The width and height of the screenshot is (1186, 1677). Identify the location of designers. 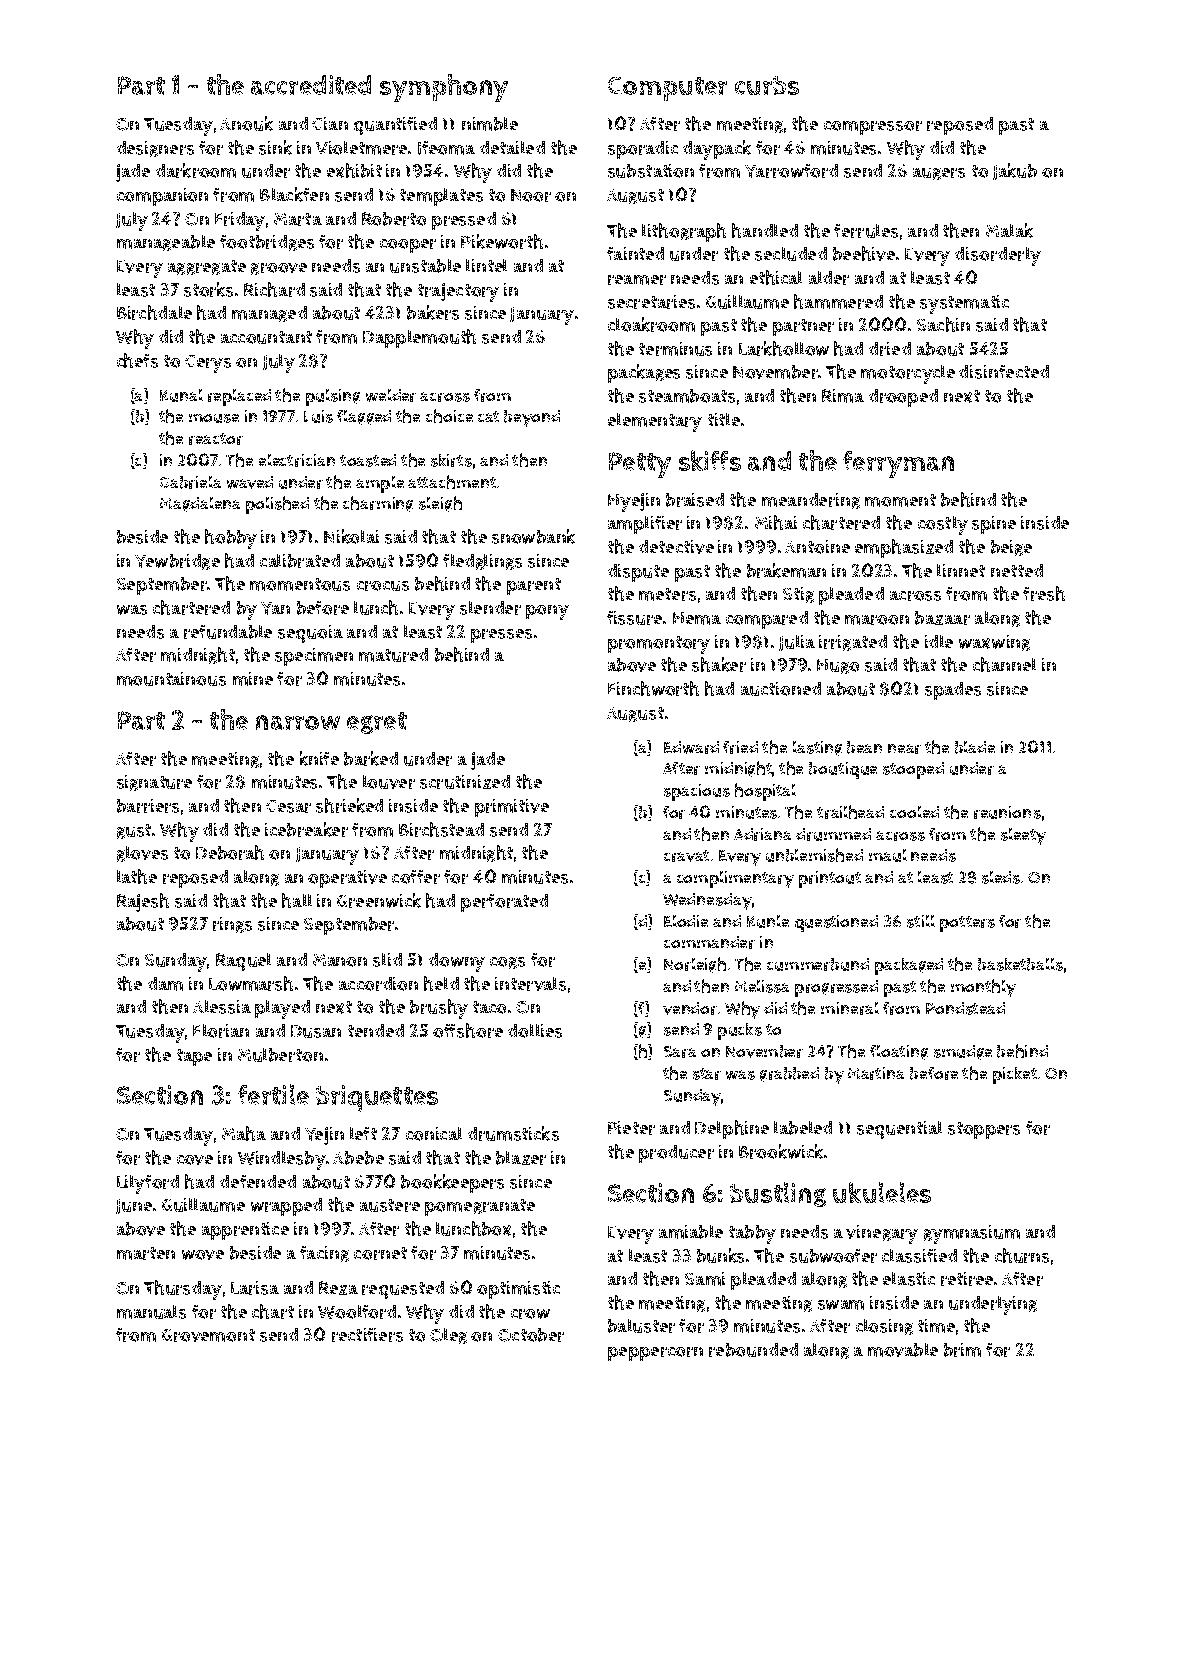
(155, 149).
